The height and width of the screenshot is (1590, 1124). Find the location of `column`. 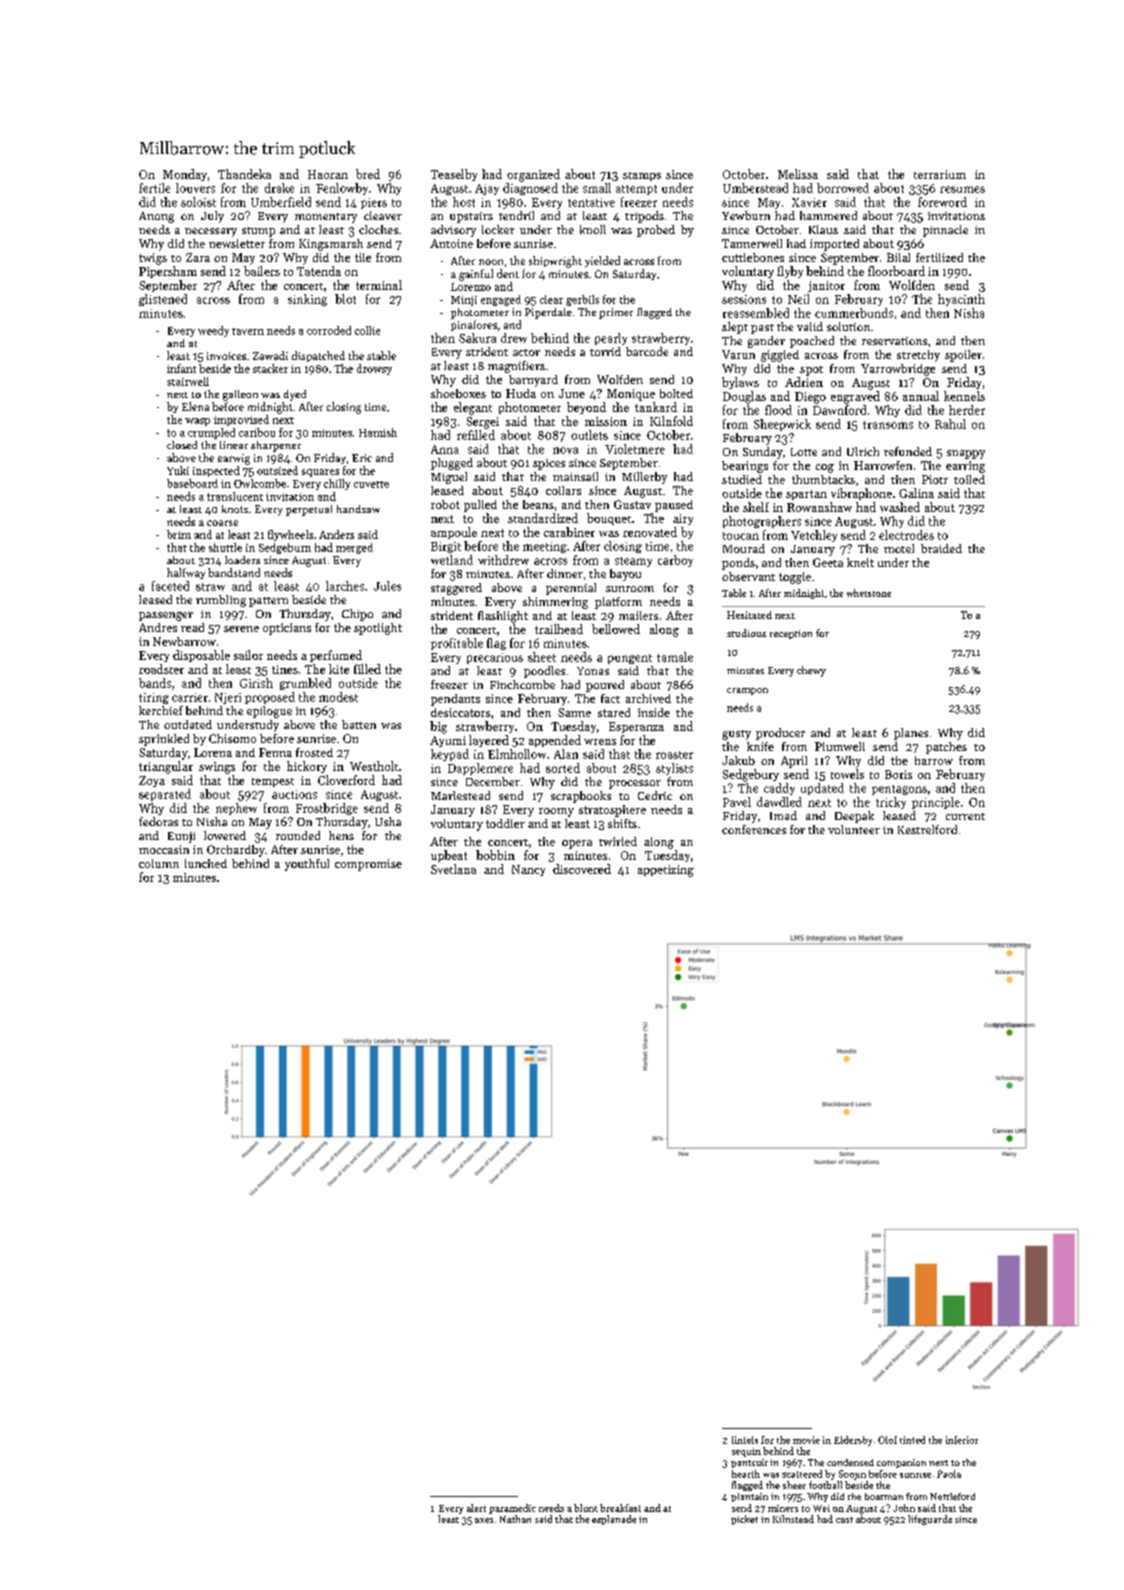

column is located at coordinates (159, 863).
